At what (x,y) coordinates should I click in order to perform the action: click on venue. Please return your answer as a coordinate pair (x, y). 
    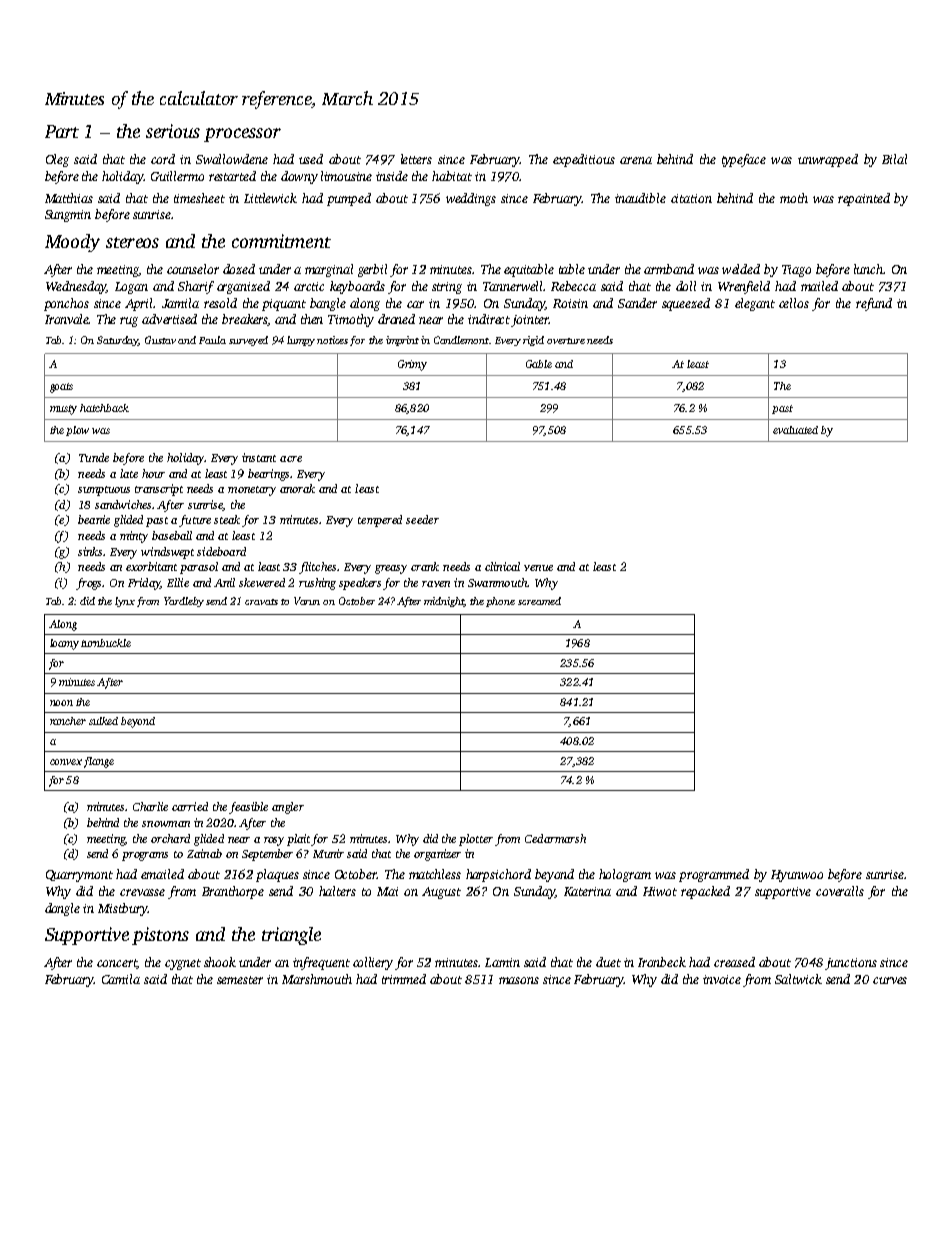
    Looking at the image, I should click on (538, 568).
